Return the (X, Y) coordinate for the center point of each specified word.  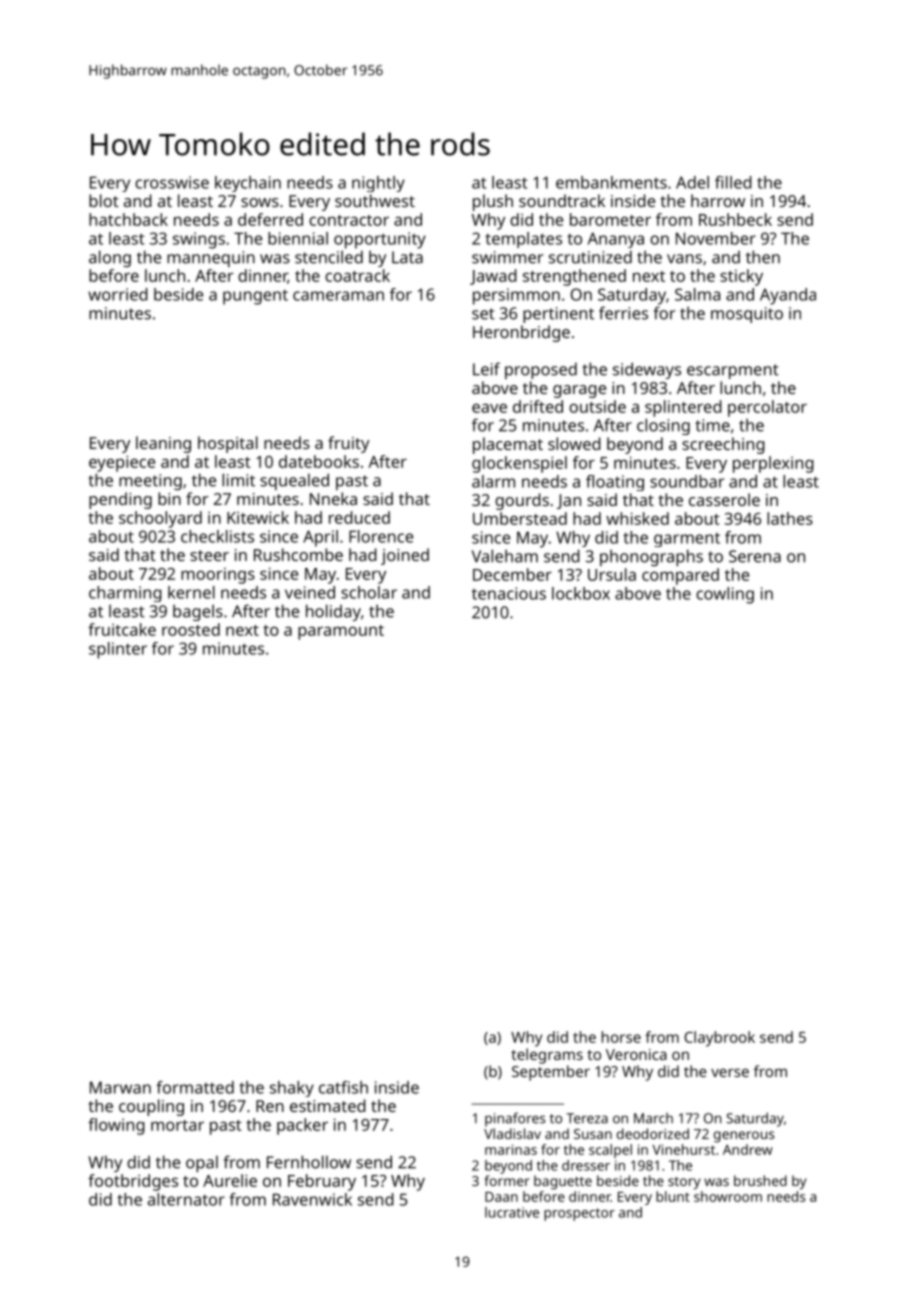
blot (104, 200)
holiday (333, 612)
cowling (725, 595)
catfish (343, 1087)
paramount (341, 632)
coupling (151, 1107)
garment (687, 540)
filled (733, 182)
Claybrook (719, 1039)
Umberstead (520, 518)
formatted (195, 1087)
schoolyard (160, 519)
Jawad (493, 277)
